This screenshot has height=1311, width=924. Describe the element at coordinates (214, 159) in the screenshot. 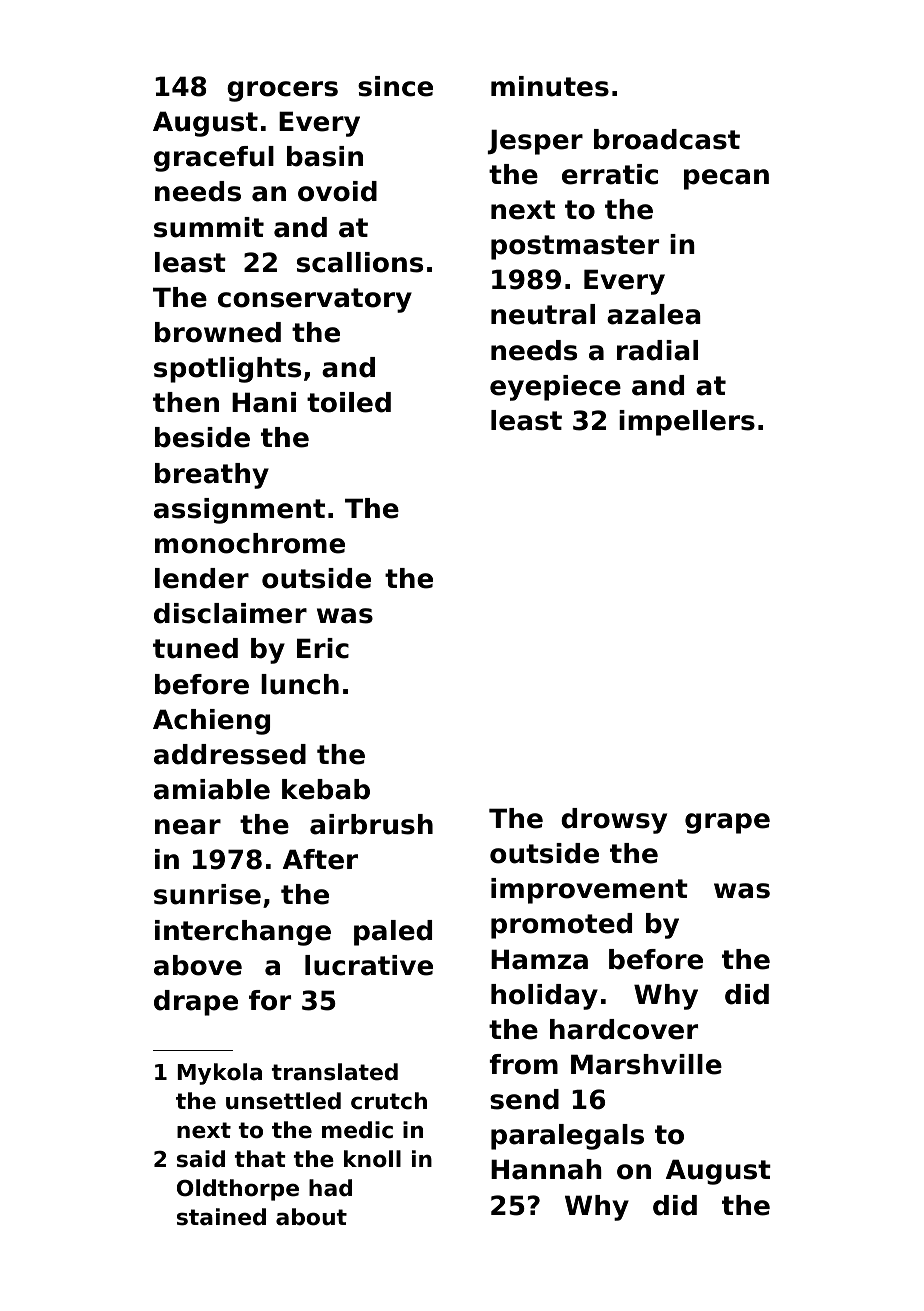

I see `graceful` at that location.
